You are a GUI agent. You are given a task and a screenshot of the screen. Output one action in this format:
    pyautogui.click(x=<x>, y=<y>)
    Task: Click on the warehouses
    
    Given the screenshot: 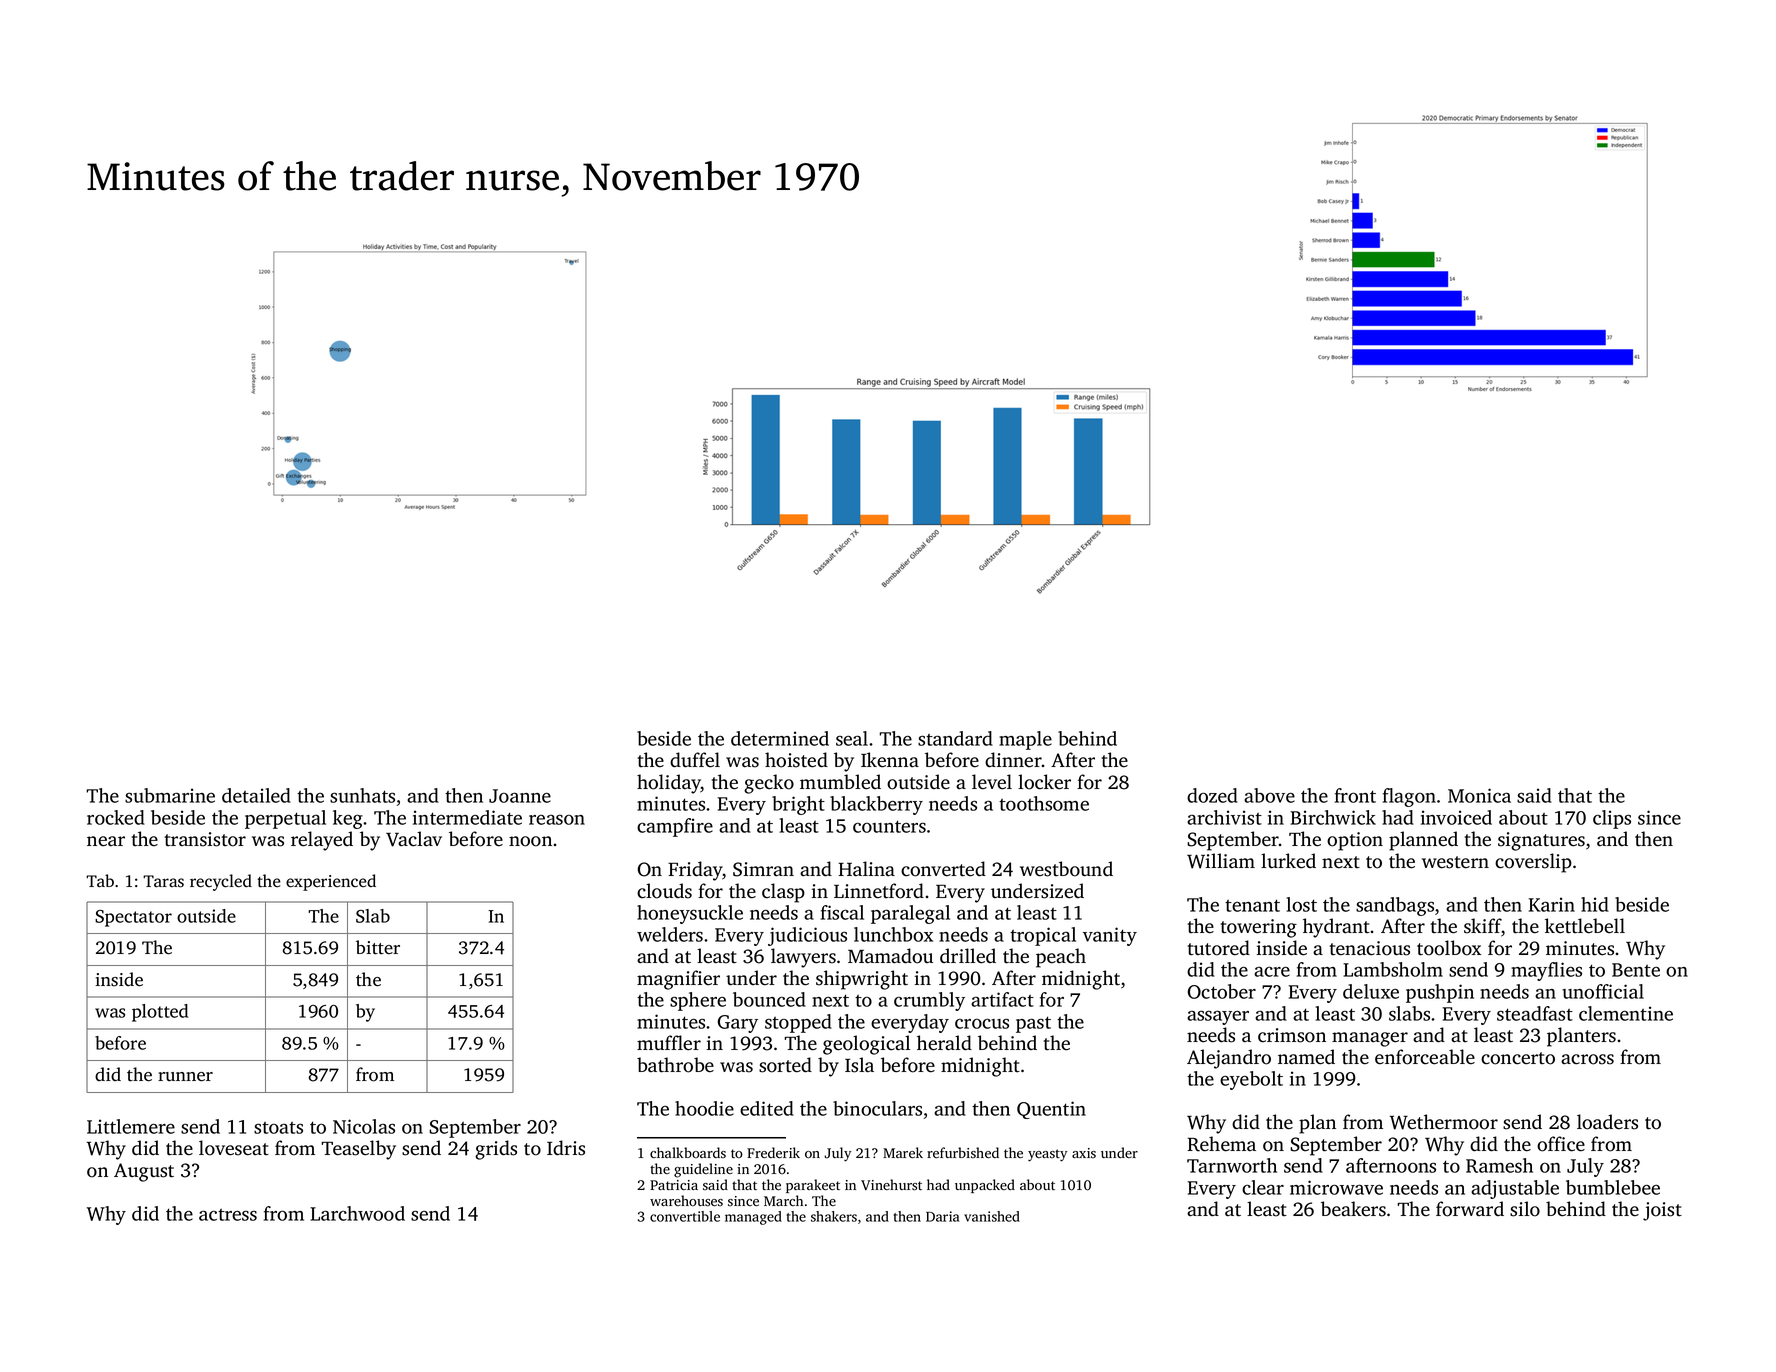 What is the action you would take?
    pyautogui.click(x=686, y=1201)
